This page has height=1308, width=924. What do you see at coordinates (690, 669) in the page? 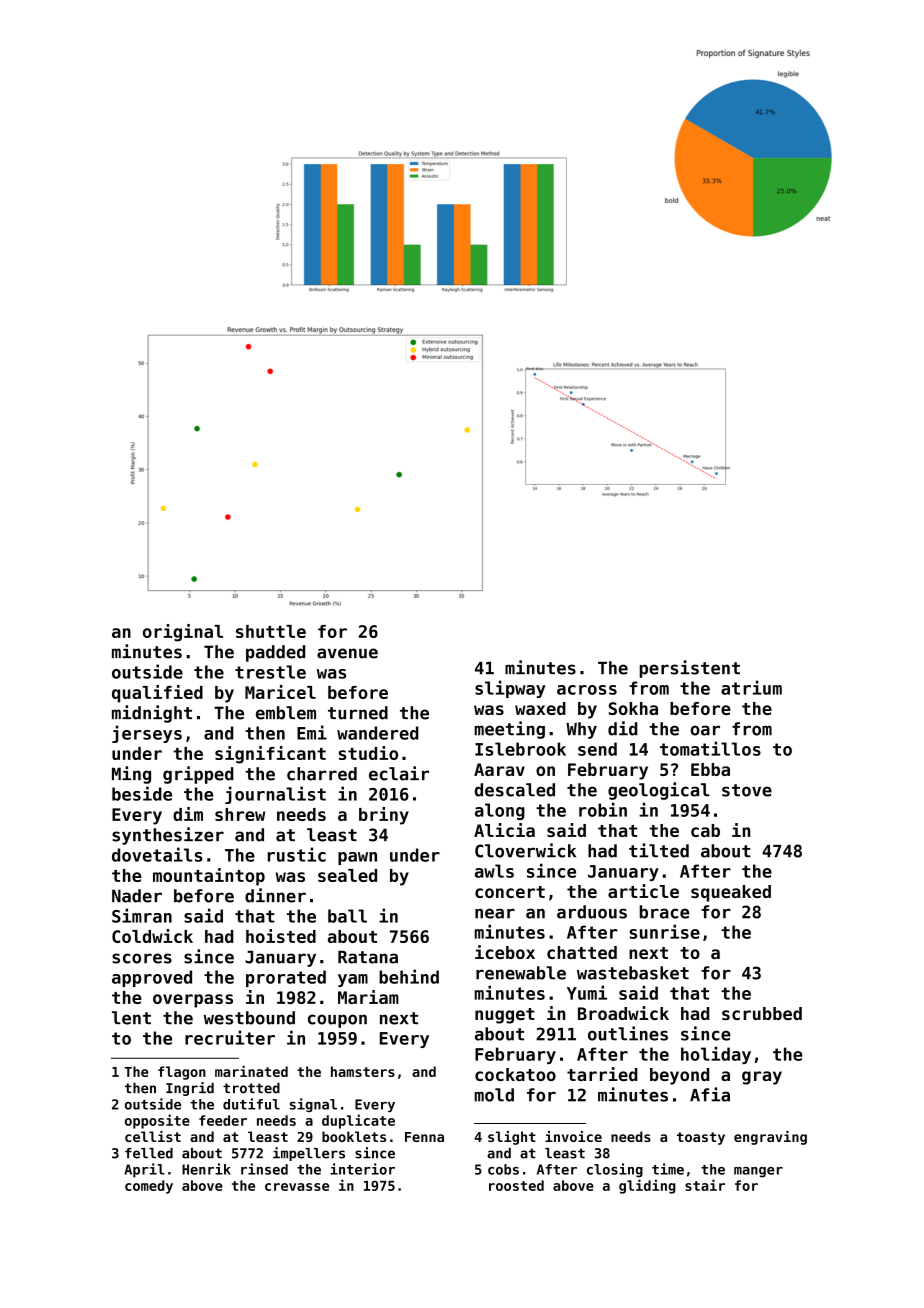
I see `persistent` at bounding box center [690, 669].
